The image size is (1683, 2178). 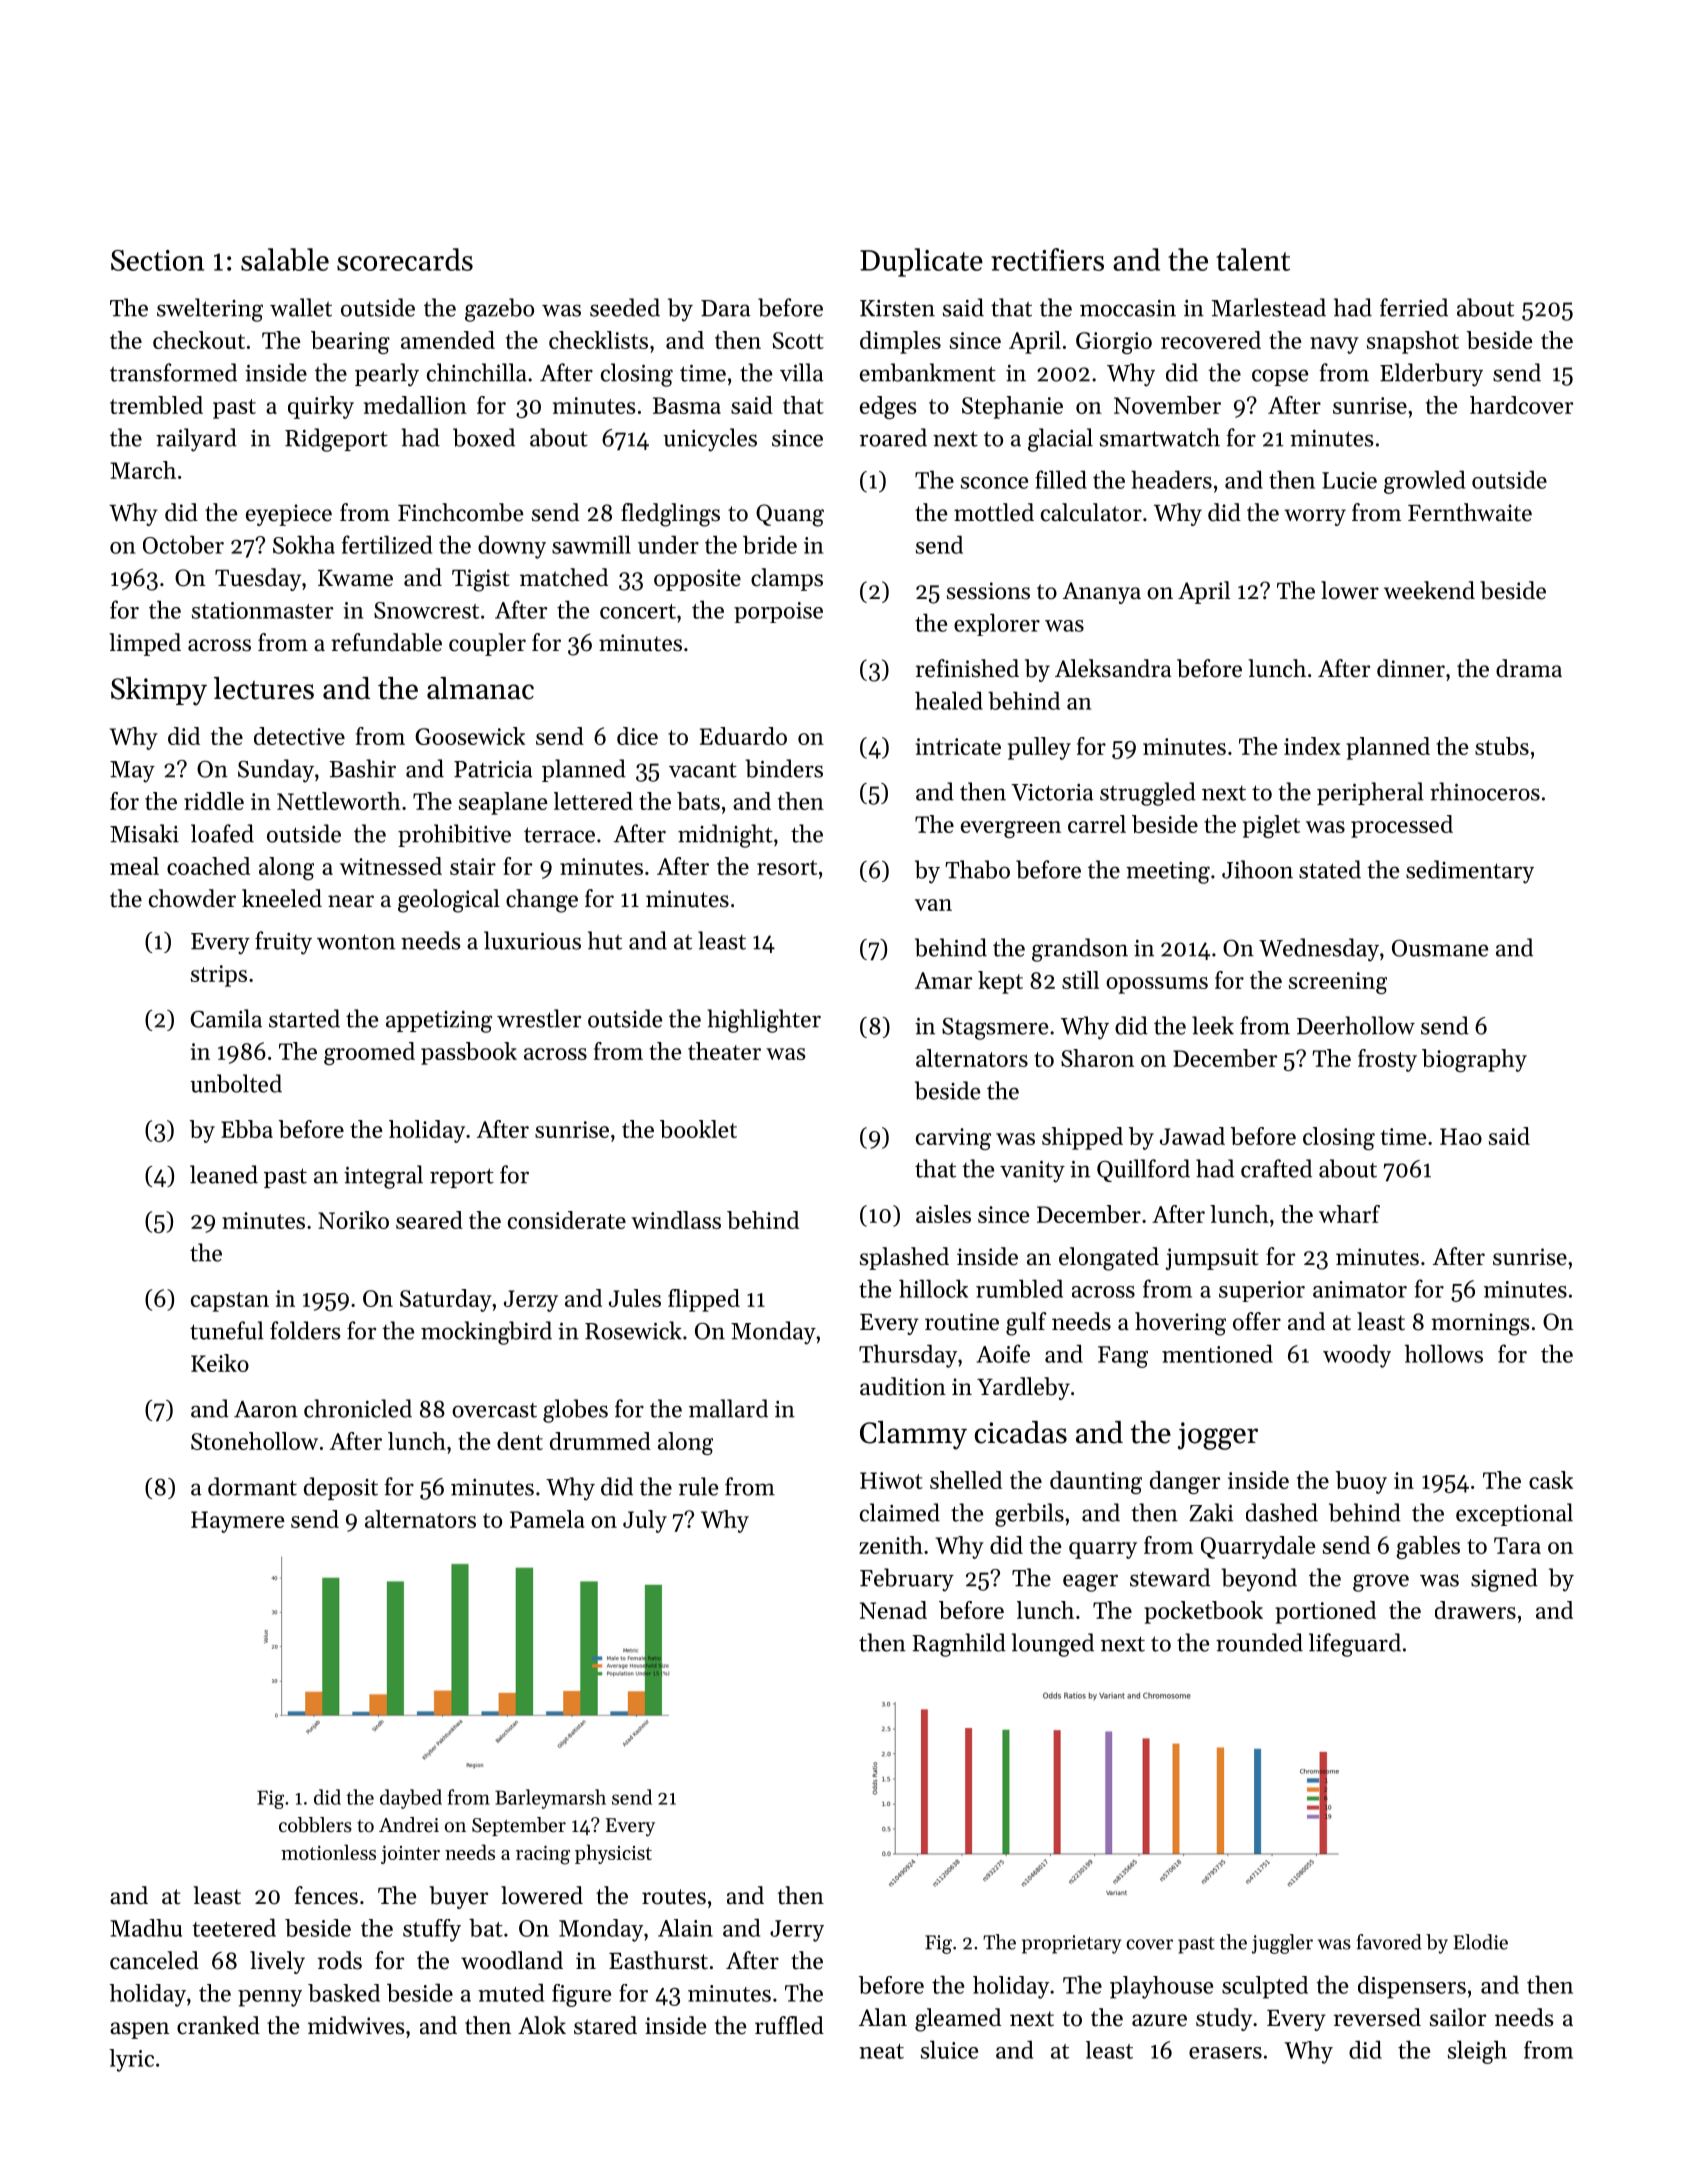 I want to click on rectifiers, so click(x=1047, y=259).
